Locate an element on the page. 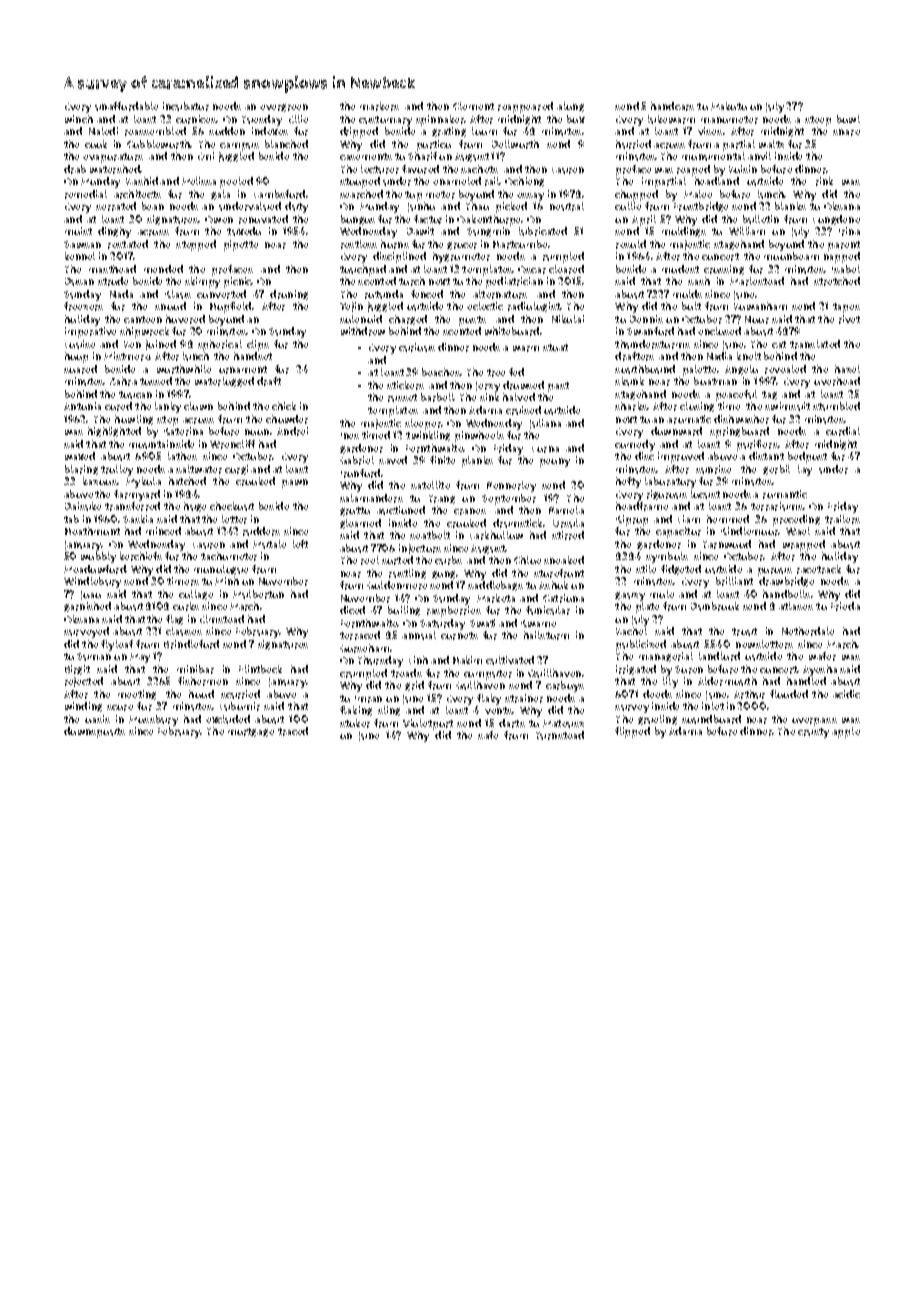 The height and width of the document is (1308, 924). Heathmont is located at coordinates (92, 531).
